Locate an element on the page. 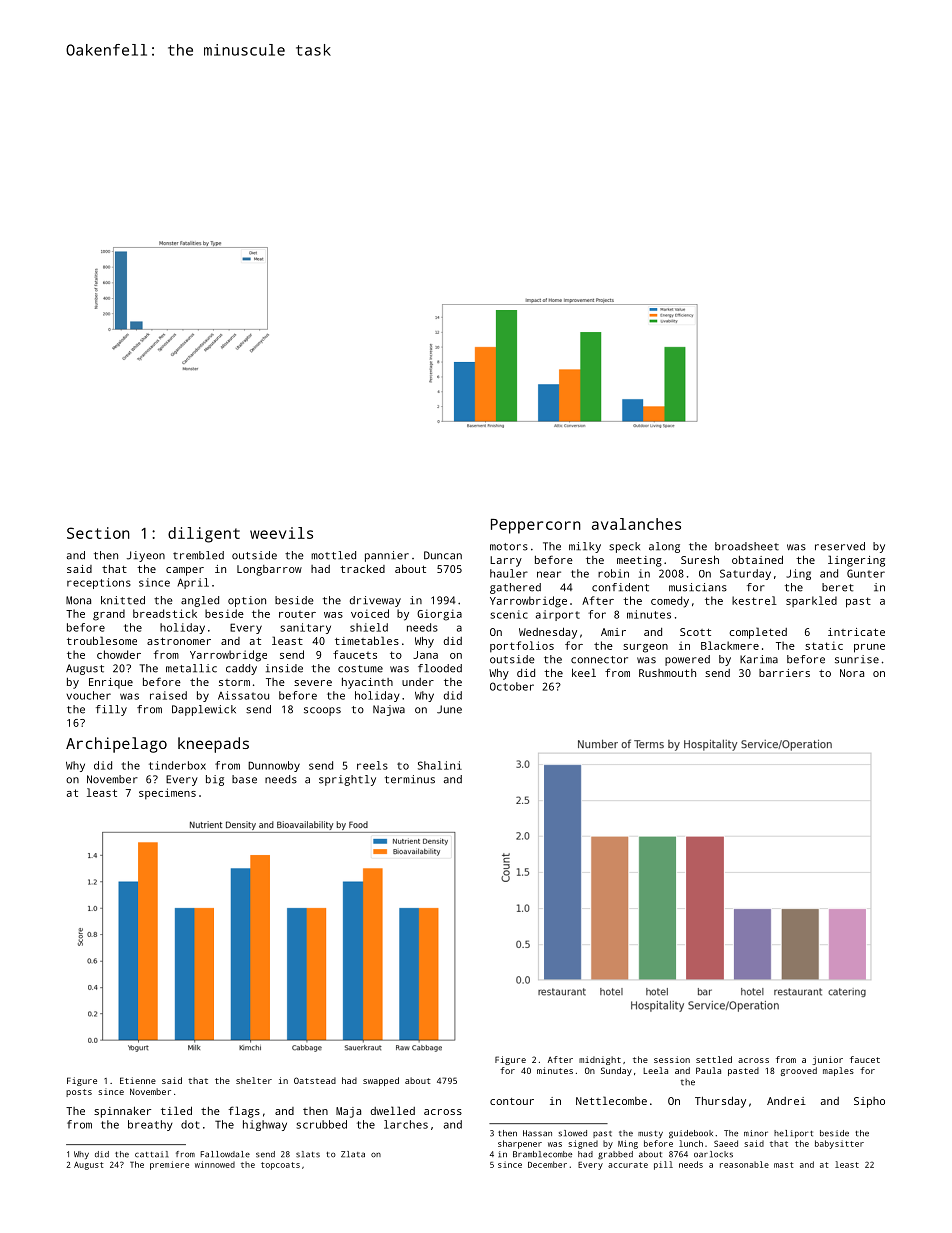 The height and width of the image is (1233, 952). Jiyeon is located at coordinates (146, 556).
